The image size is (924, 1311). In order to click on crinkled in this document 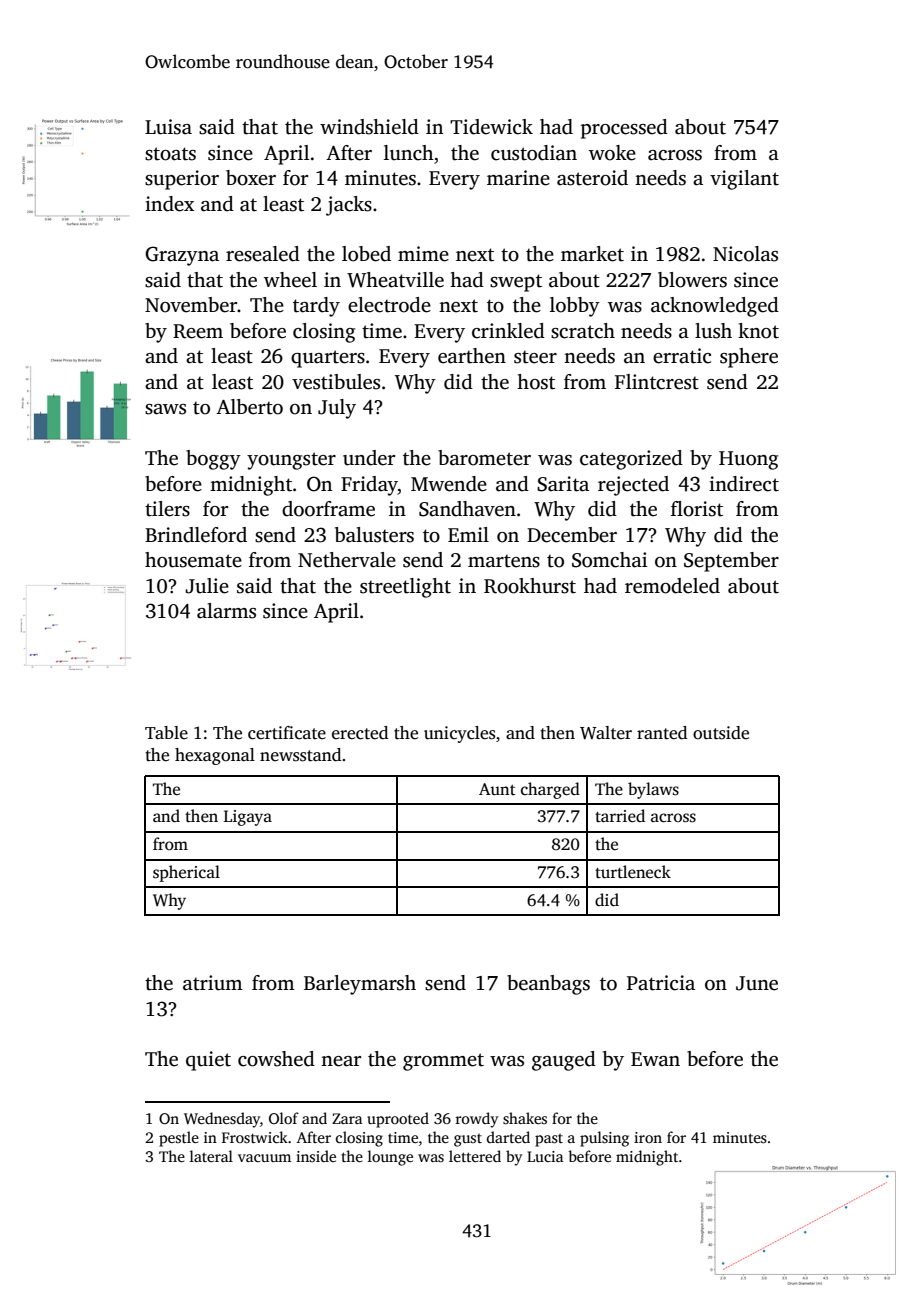, I will do `click(508, 331)`.
